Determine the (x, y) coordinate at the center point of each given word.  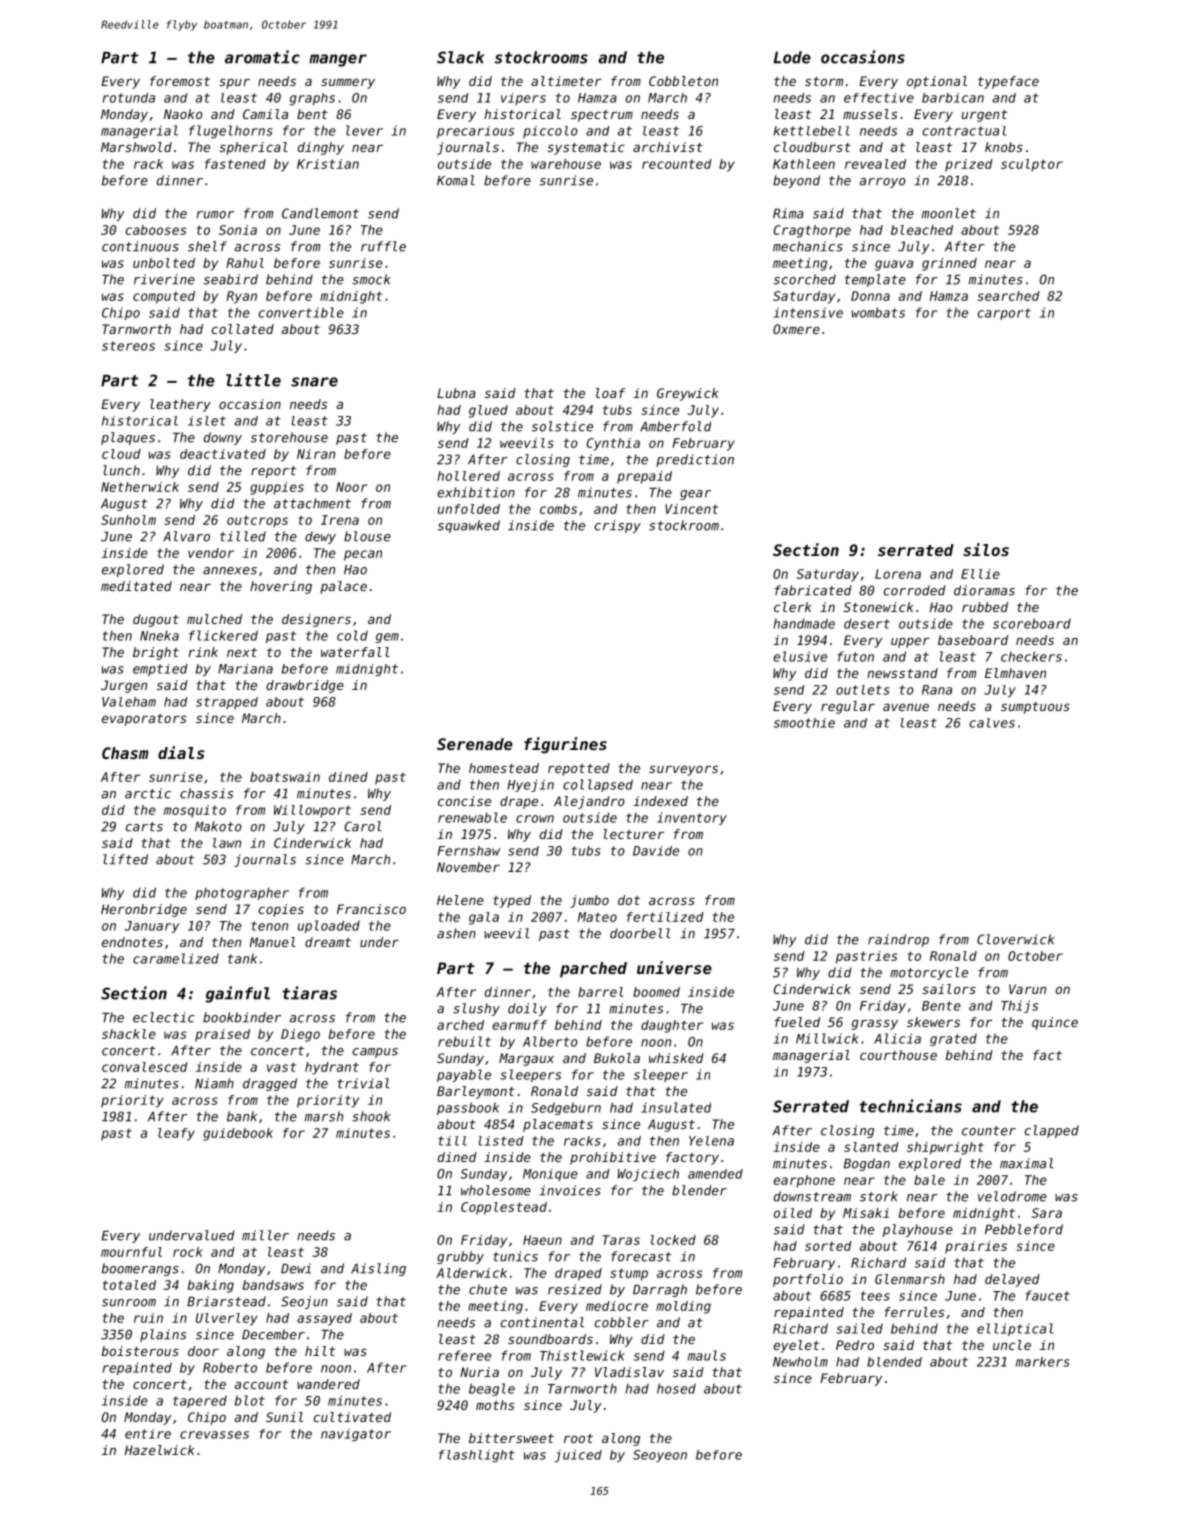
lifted (125, 859)
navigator (356, 1435)
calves (992, 723)
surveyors (683, 770)
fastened (235, 164)
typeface (1008, 82)
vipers (523, 99)
